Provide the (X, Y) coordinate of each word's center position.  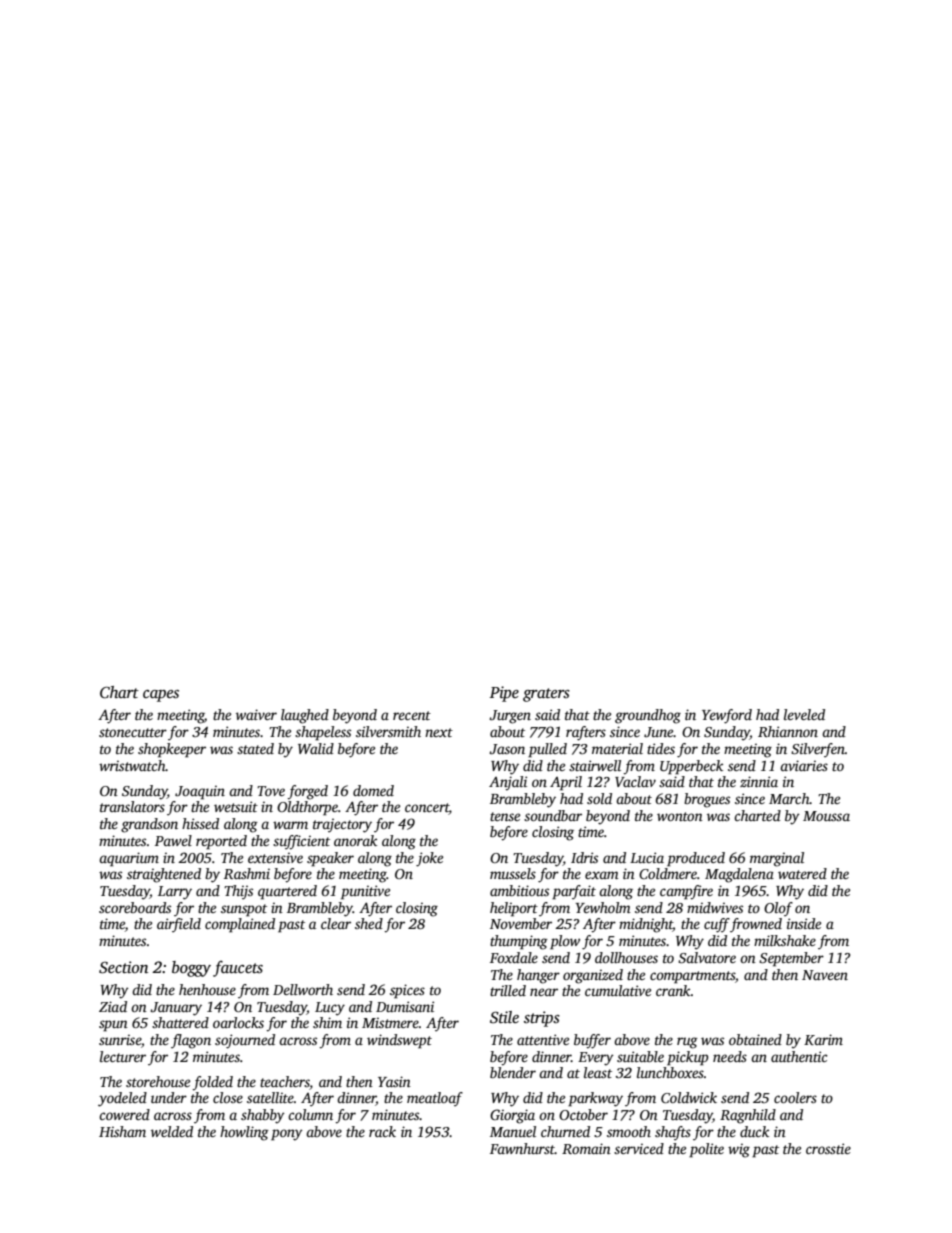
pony (287, 1135)
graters (546, 695)
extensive (275, 857)
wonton (680, 816)
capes (161, 696)
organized (593, 976)
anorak (355, 840)
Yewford (727, 716)
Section (123, 967)
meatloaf (435, 1099)
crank (673, 990)
